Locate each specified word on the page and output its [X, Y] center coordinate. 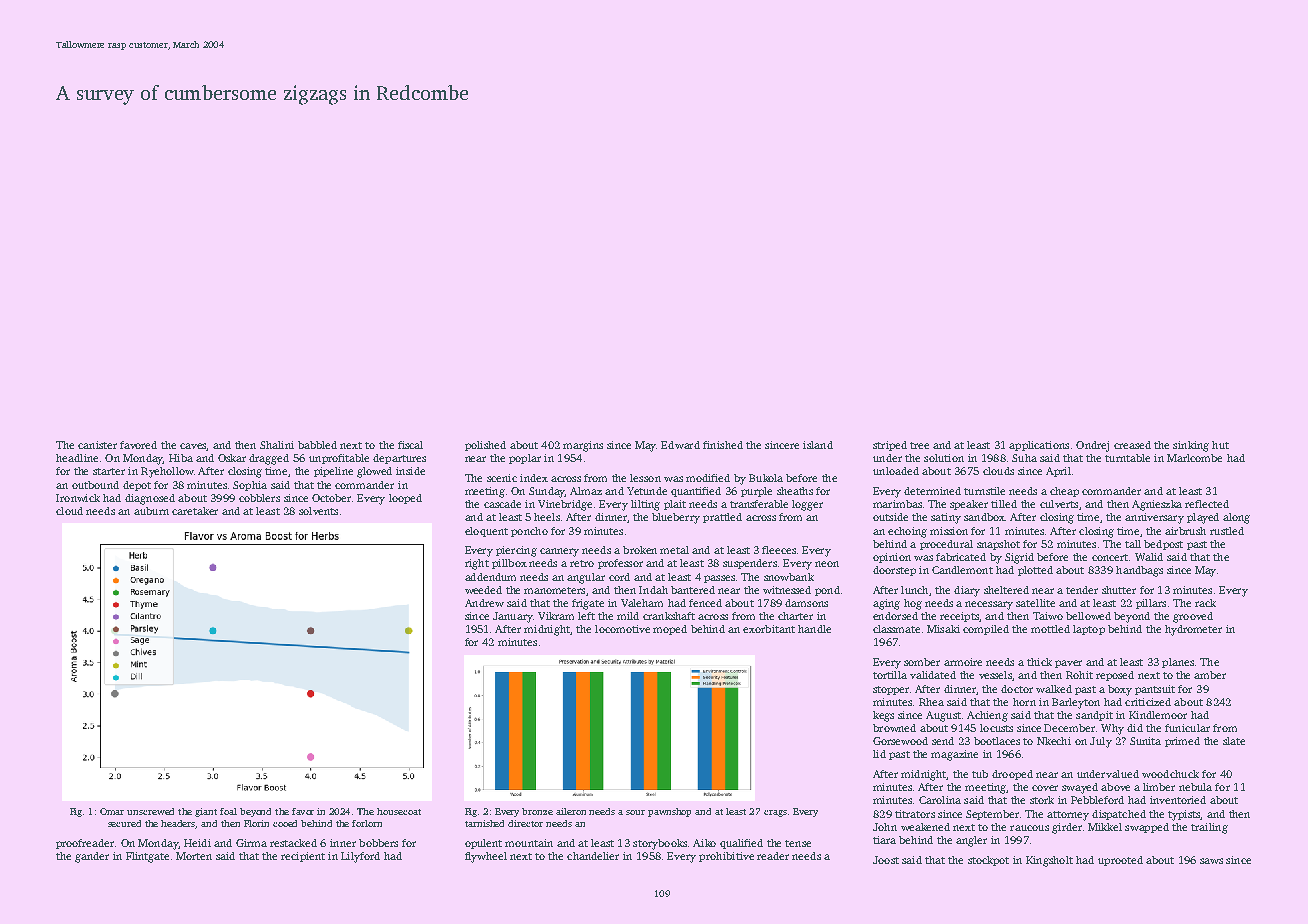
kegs [883, 716]
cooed [285, 823]
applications [1039, 446]
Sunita [1145, 741]
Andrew [484, 603]
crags [775, 813]
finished [723, 445]
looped [405, 499]
